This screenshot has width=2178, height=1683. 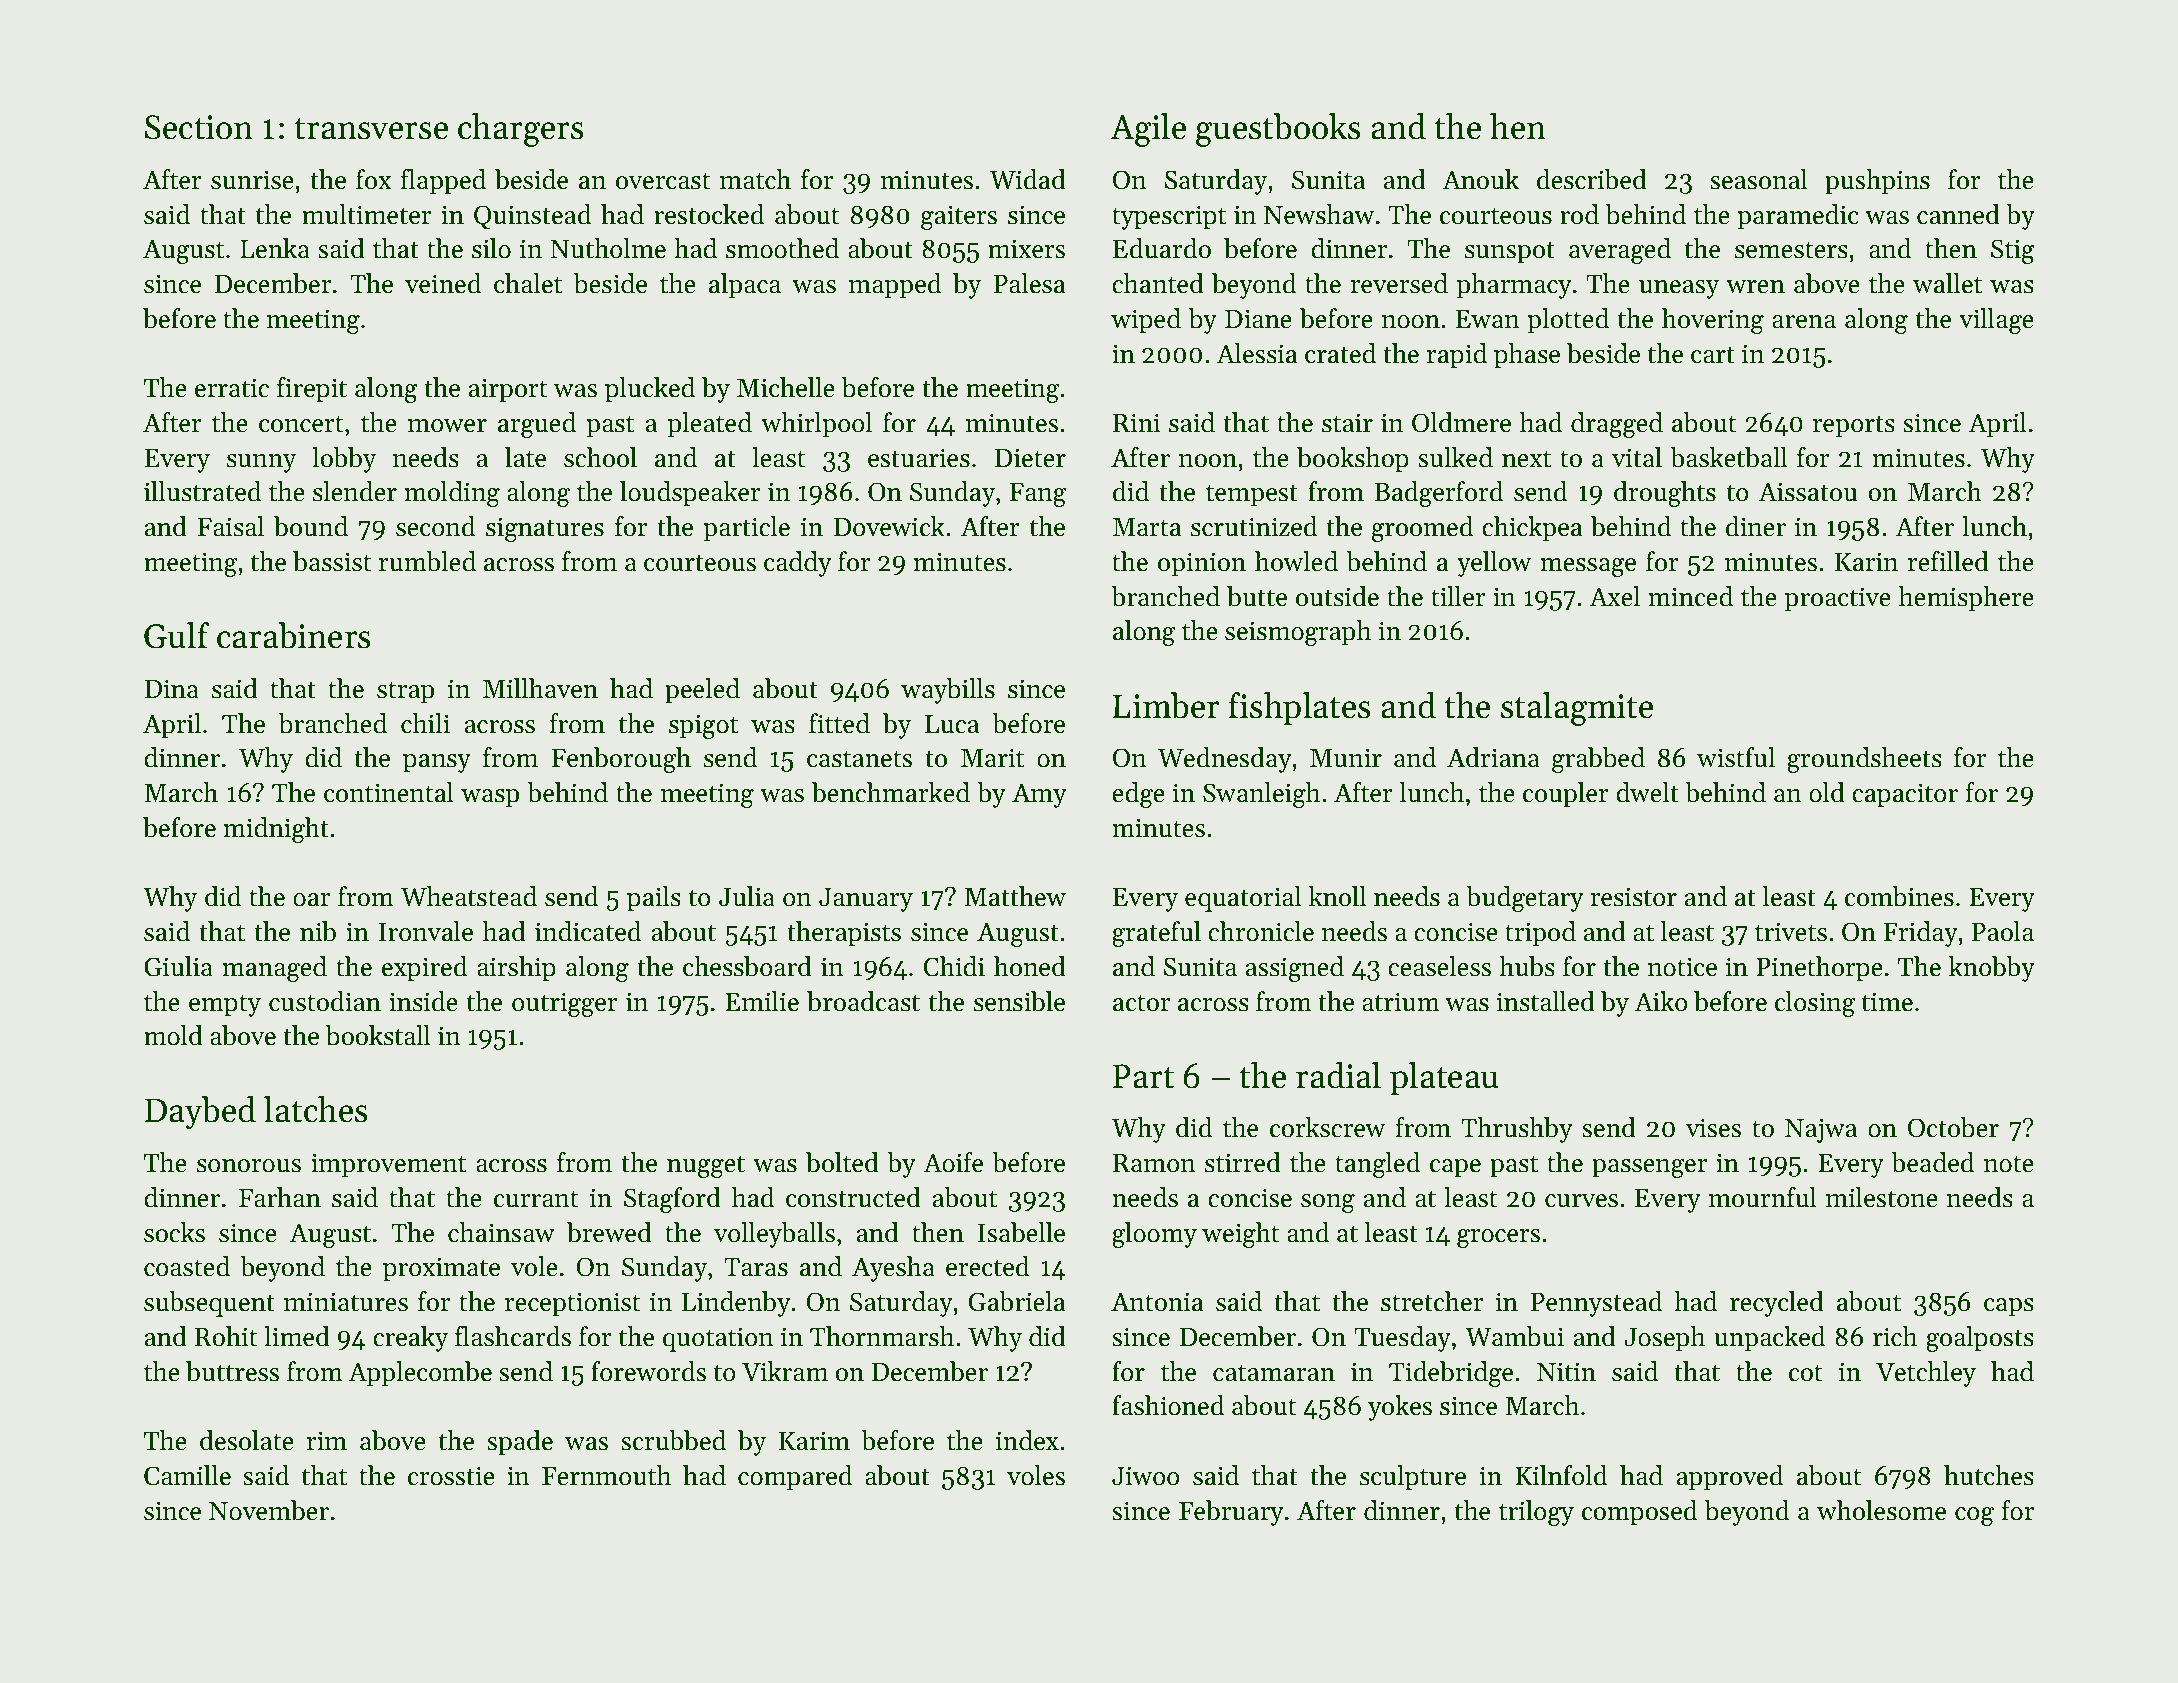 I want to click on reversed, so click(x=1399, y=283).
